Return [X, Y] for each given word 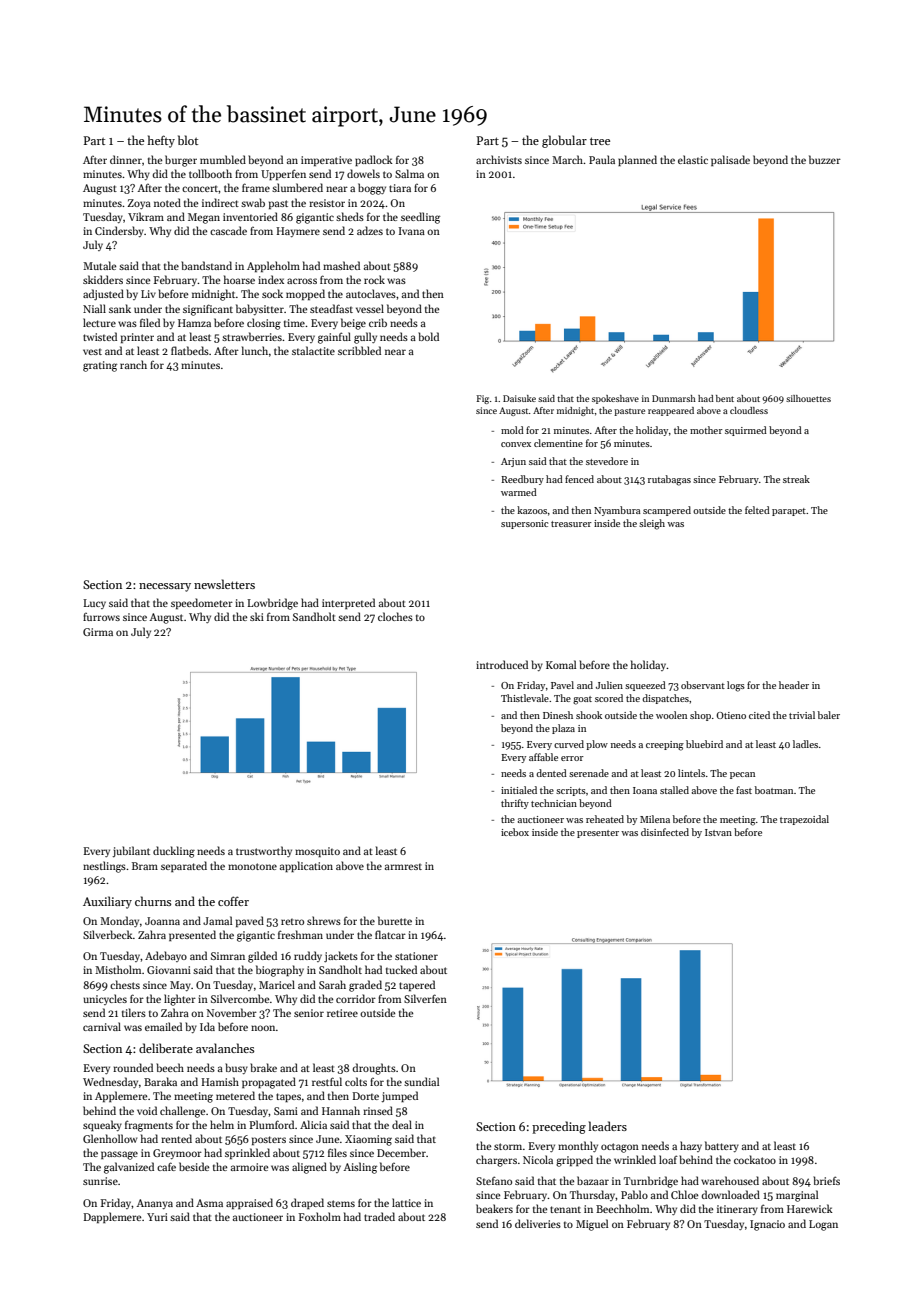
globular [564, 141]
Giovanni [169, 970]
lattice [406, 1202]
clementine [558, 443]
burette [395, 920]
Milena [655, 819]
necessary [165, 587]
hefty [161, 141]
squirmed [746, 431]
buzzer [825, 159]
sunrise [100, 1181]
